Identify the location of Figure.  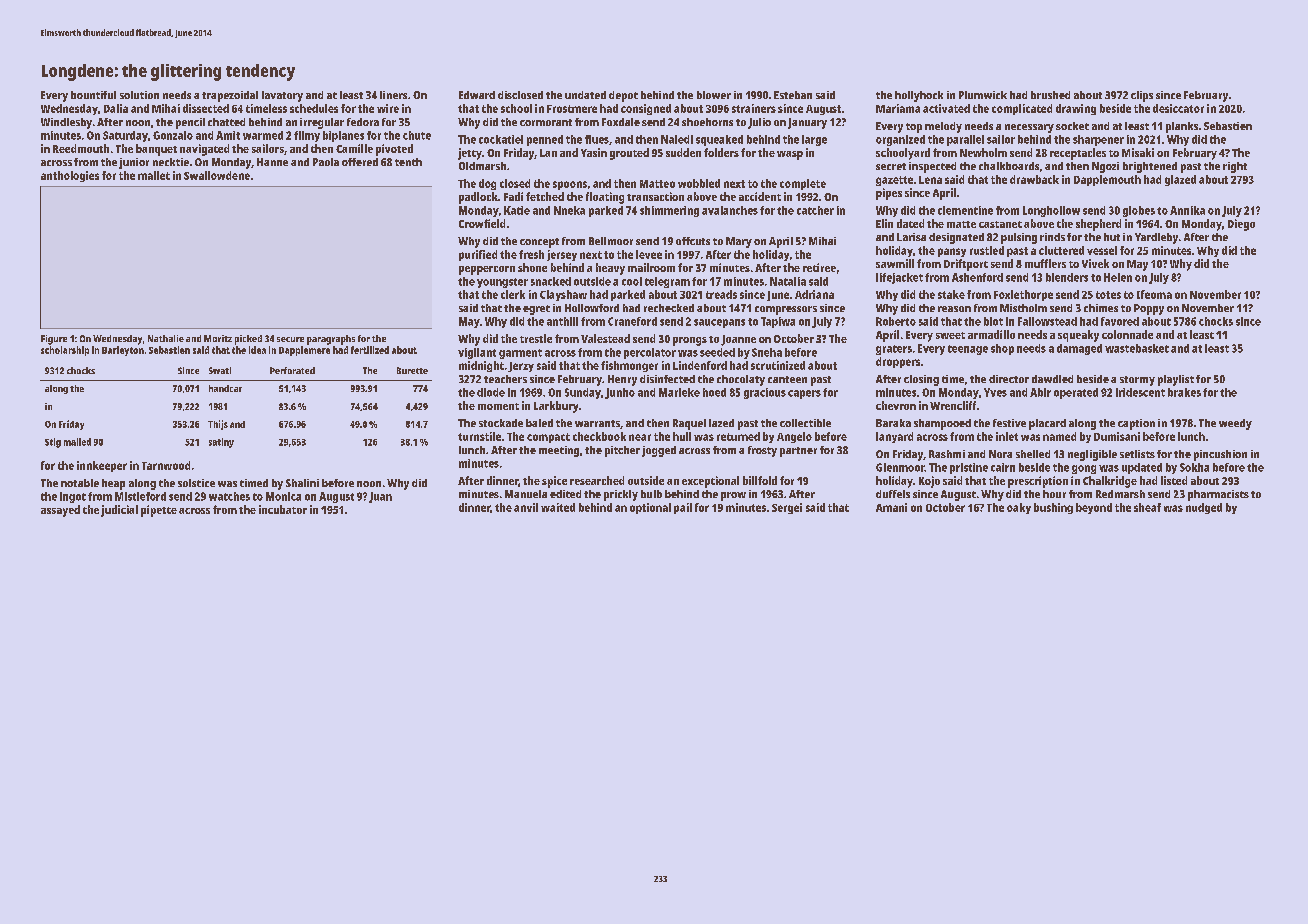
(54, 340).
